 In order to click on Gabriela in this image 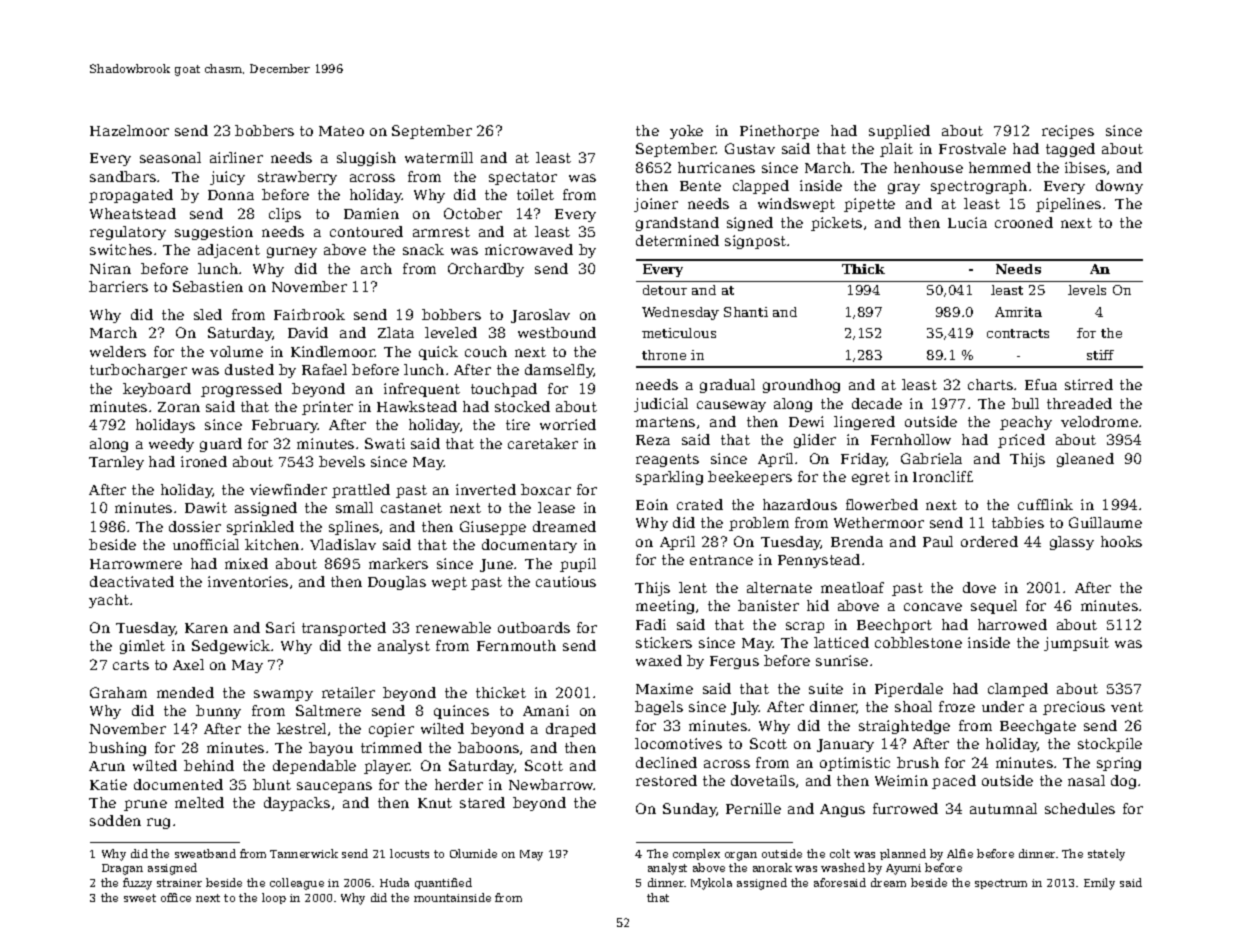, I will do `click(931, 458)`.
